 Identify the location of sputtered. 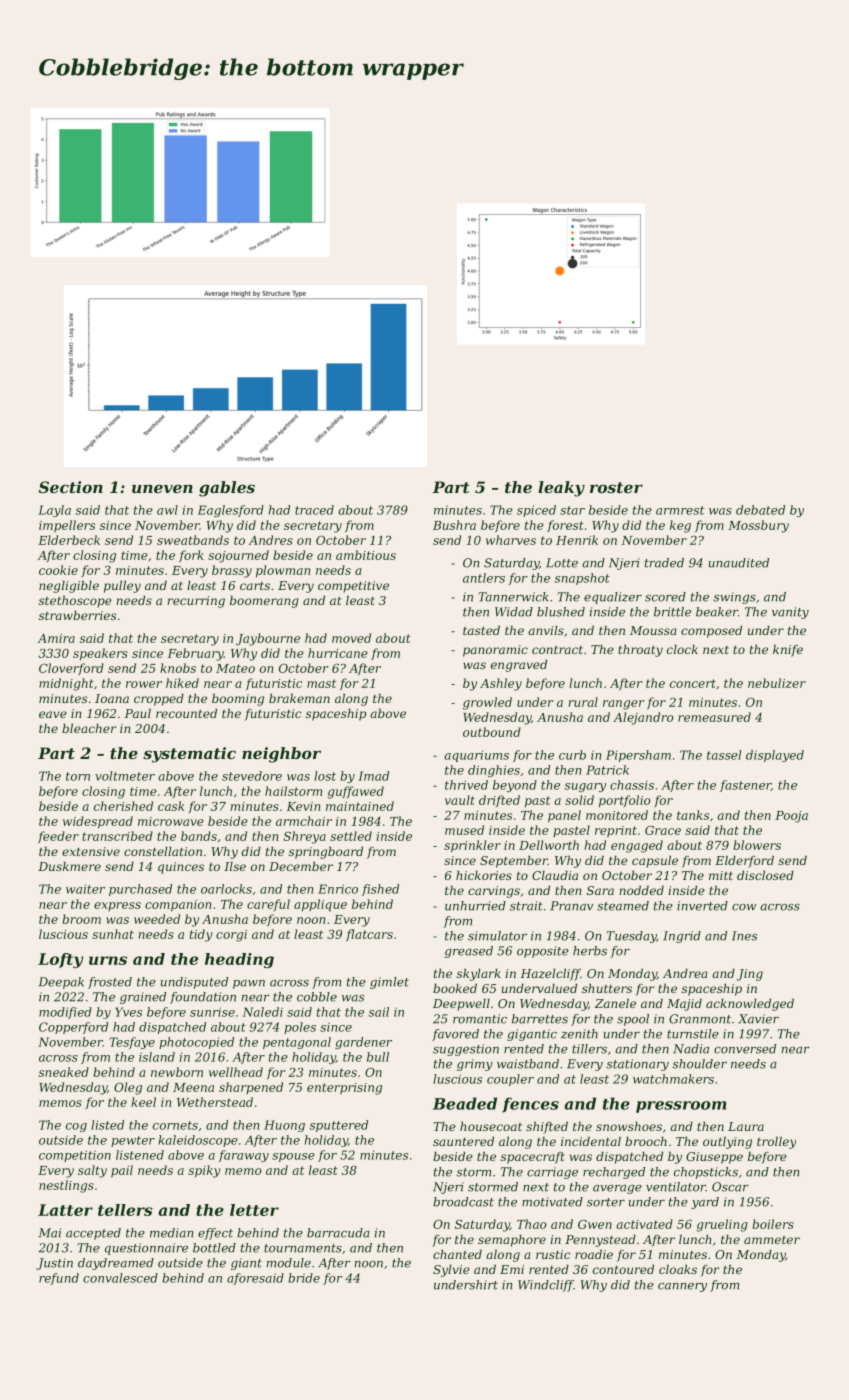
(339, 1126).
